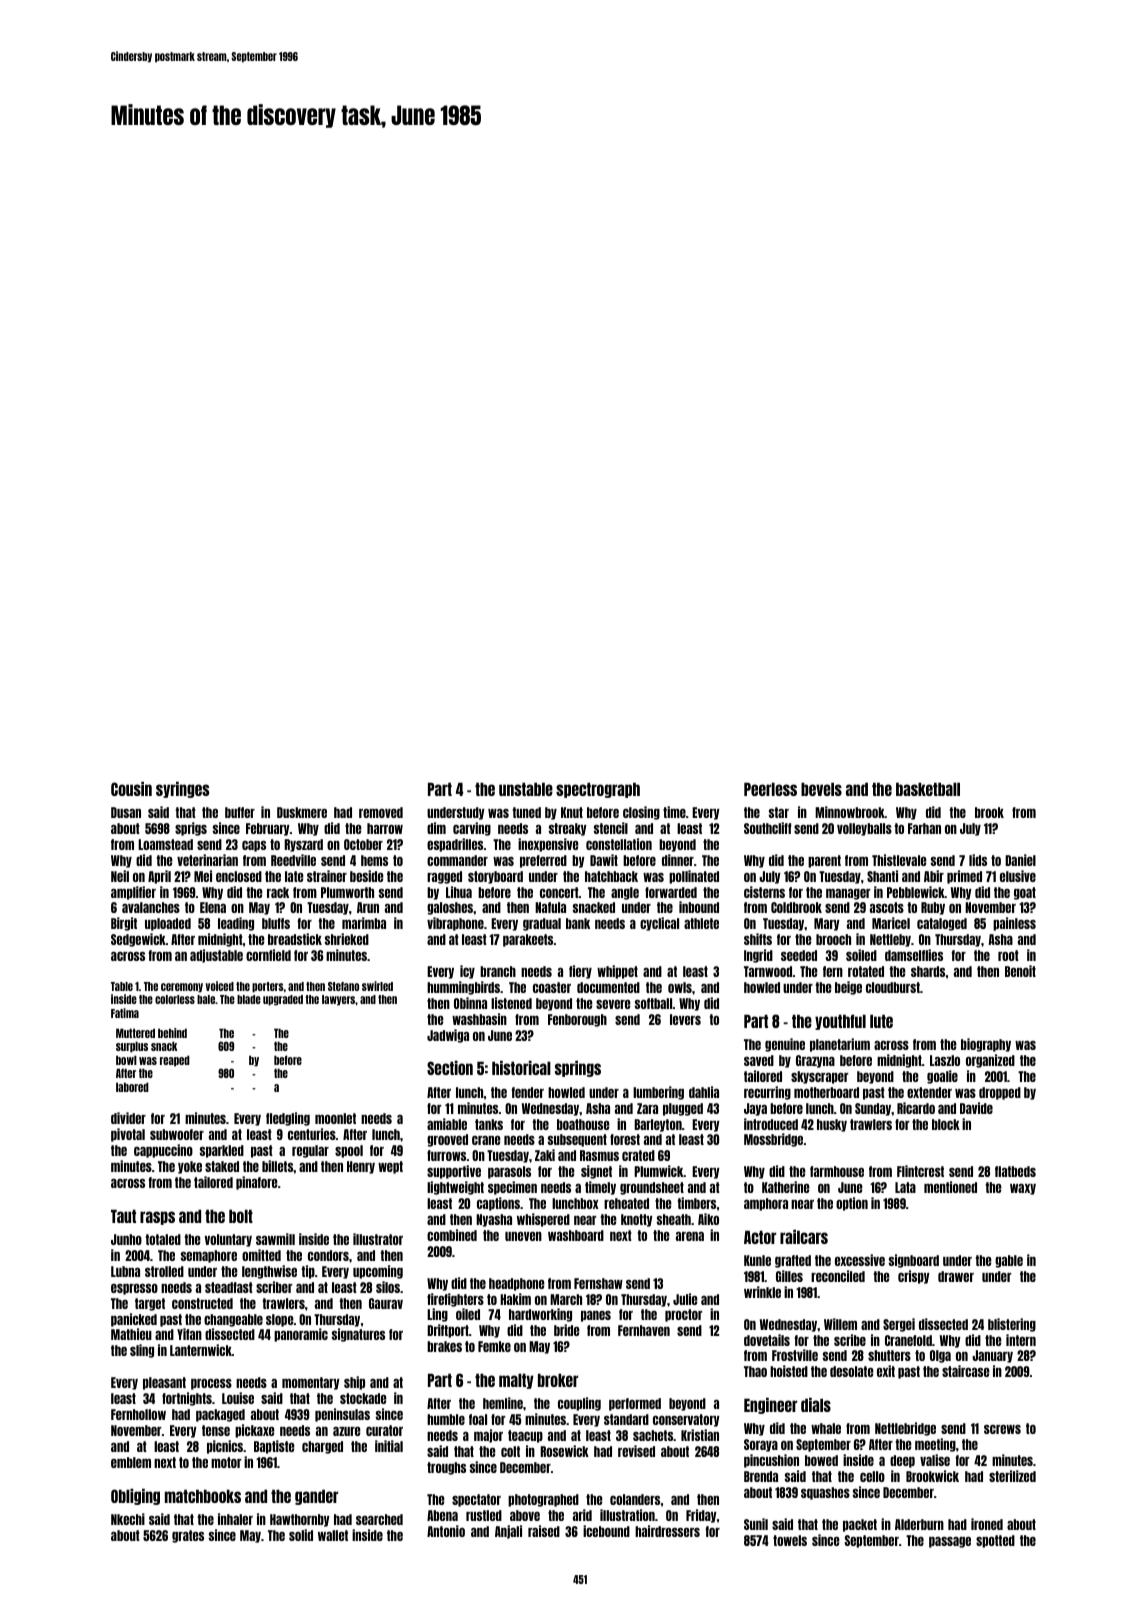  I want to click on concert, so click(559, 892).
